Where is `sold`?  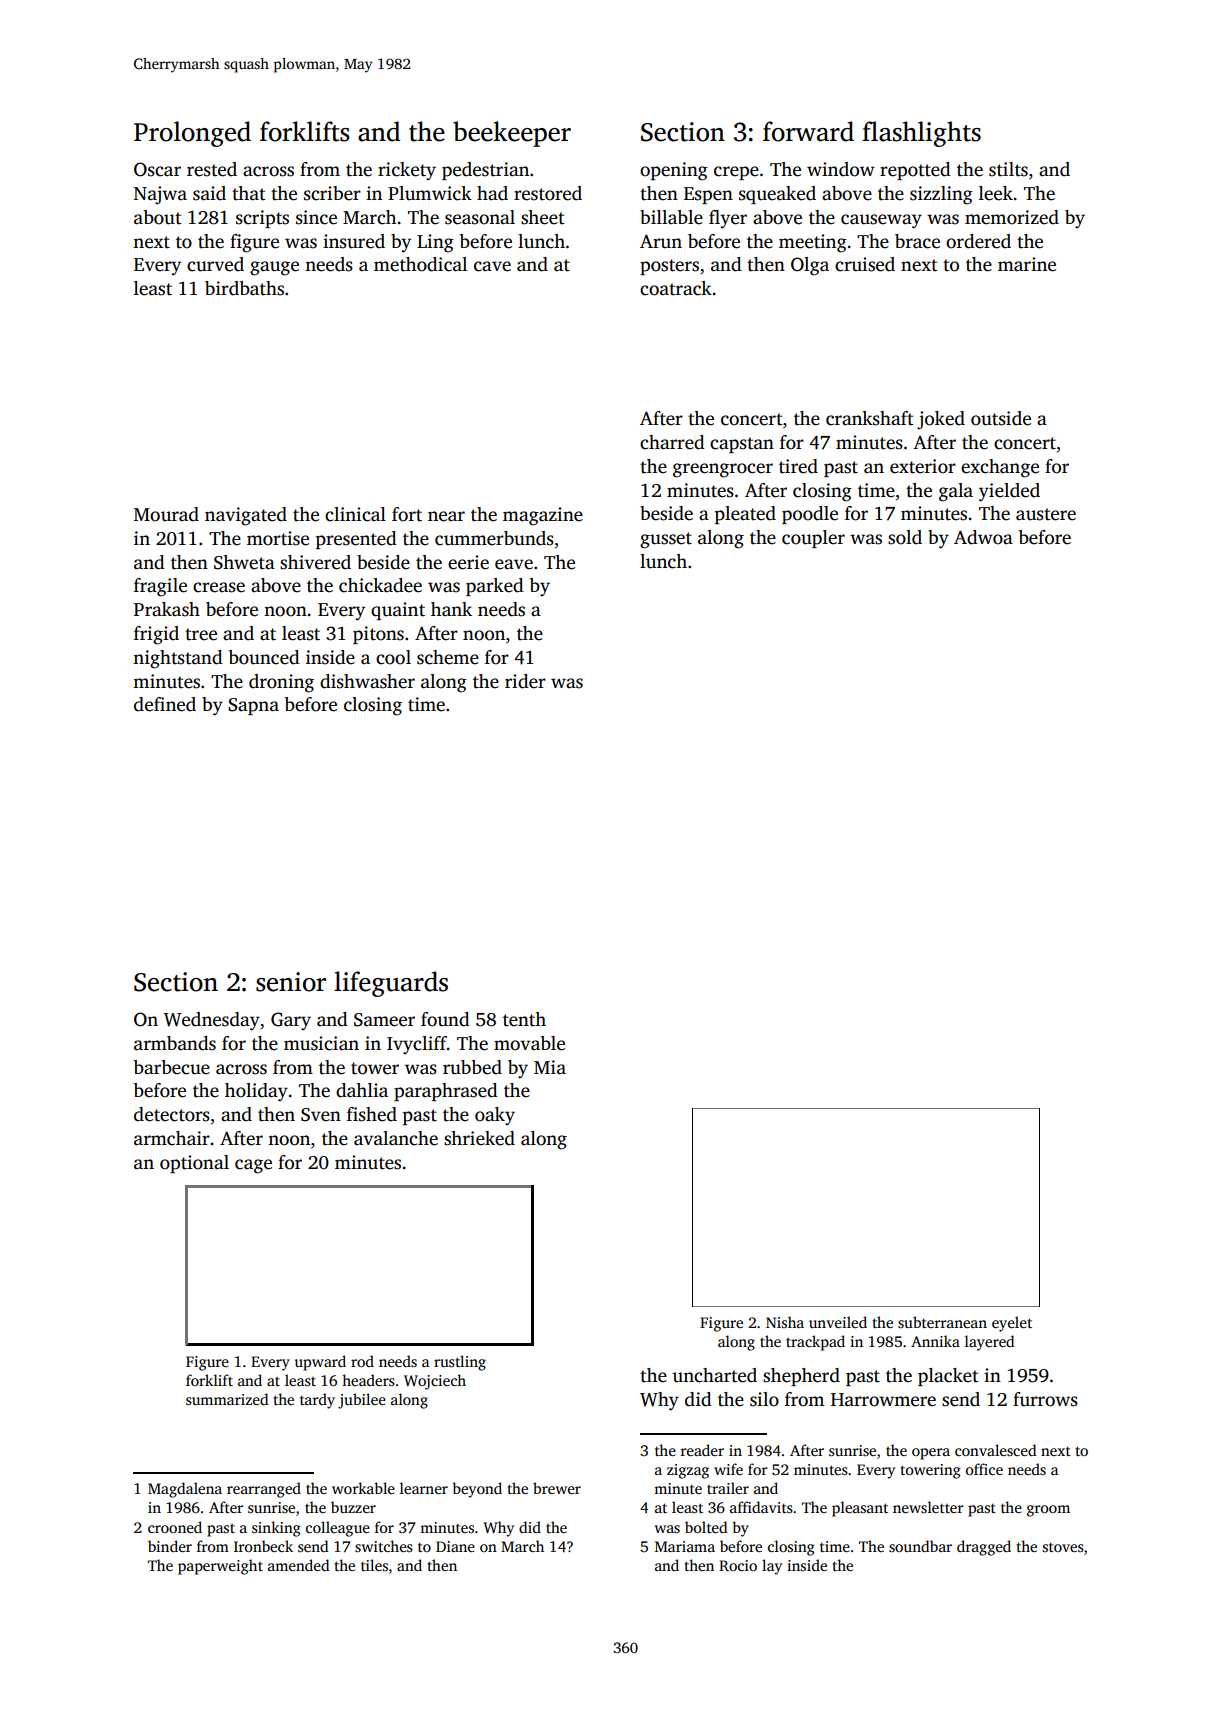 sold is located at coordinates (905, 537).
